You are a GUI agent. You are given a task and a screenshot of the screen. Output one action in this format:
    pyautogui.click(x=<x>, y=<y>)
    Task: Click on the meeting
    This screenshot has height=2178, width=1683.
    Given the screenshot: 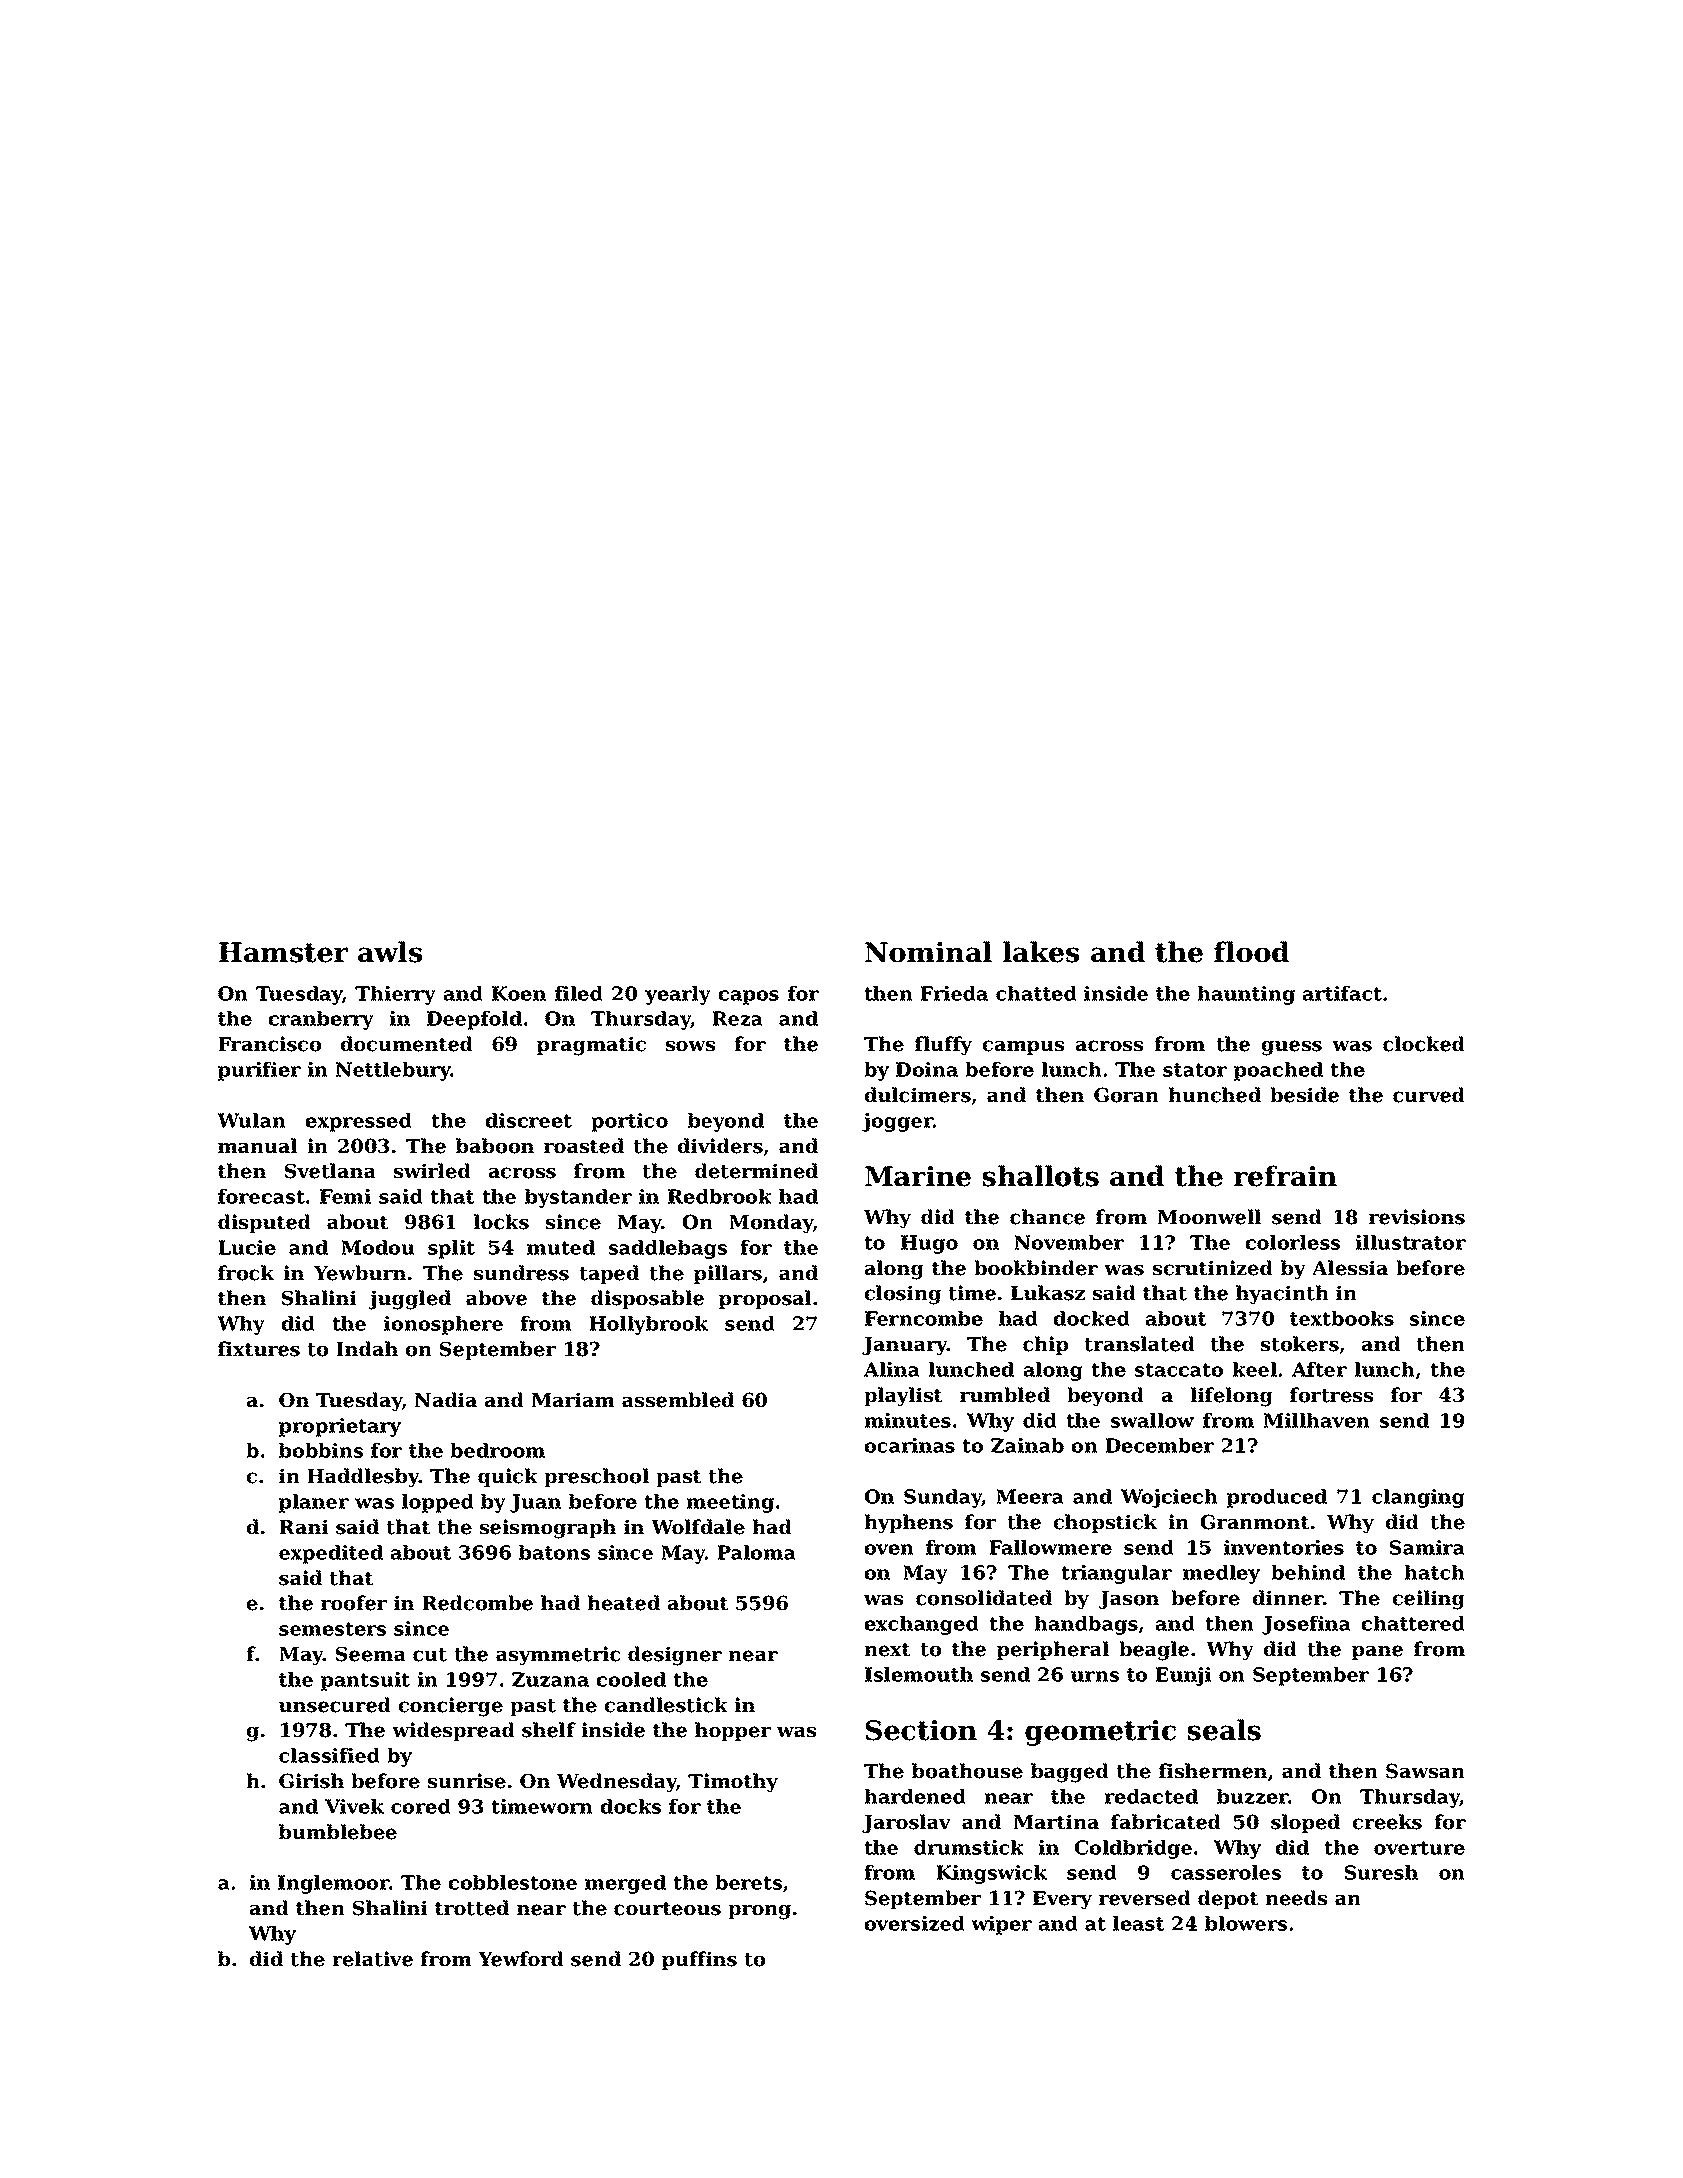 What is the action you would take?
    pyautogui.click(x=730, y=1503)
